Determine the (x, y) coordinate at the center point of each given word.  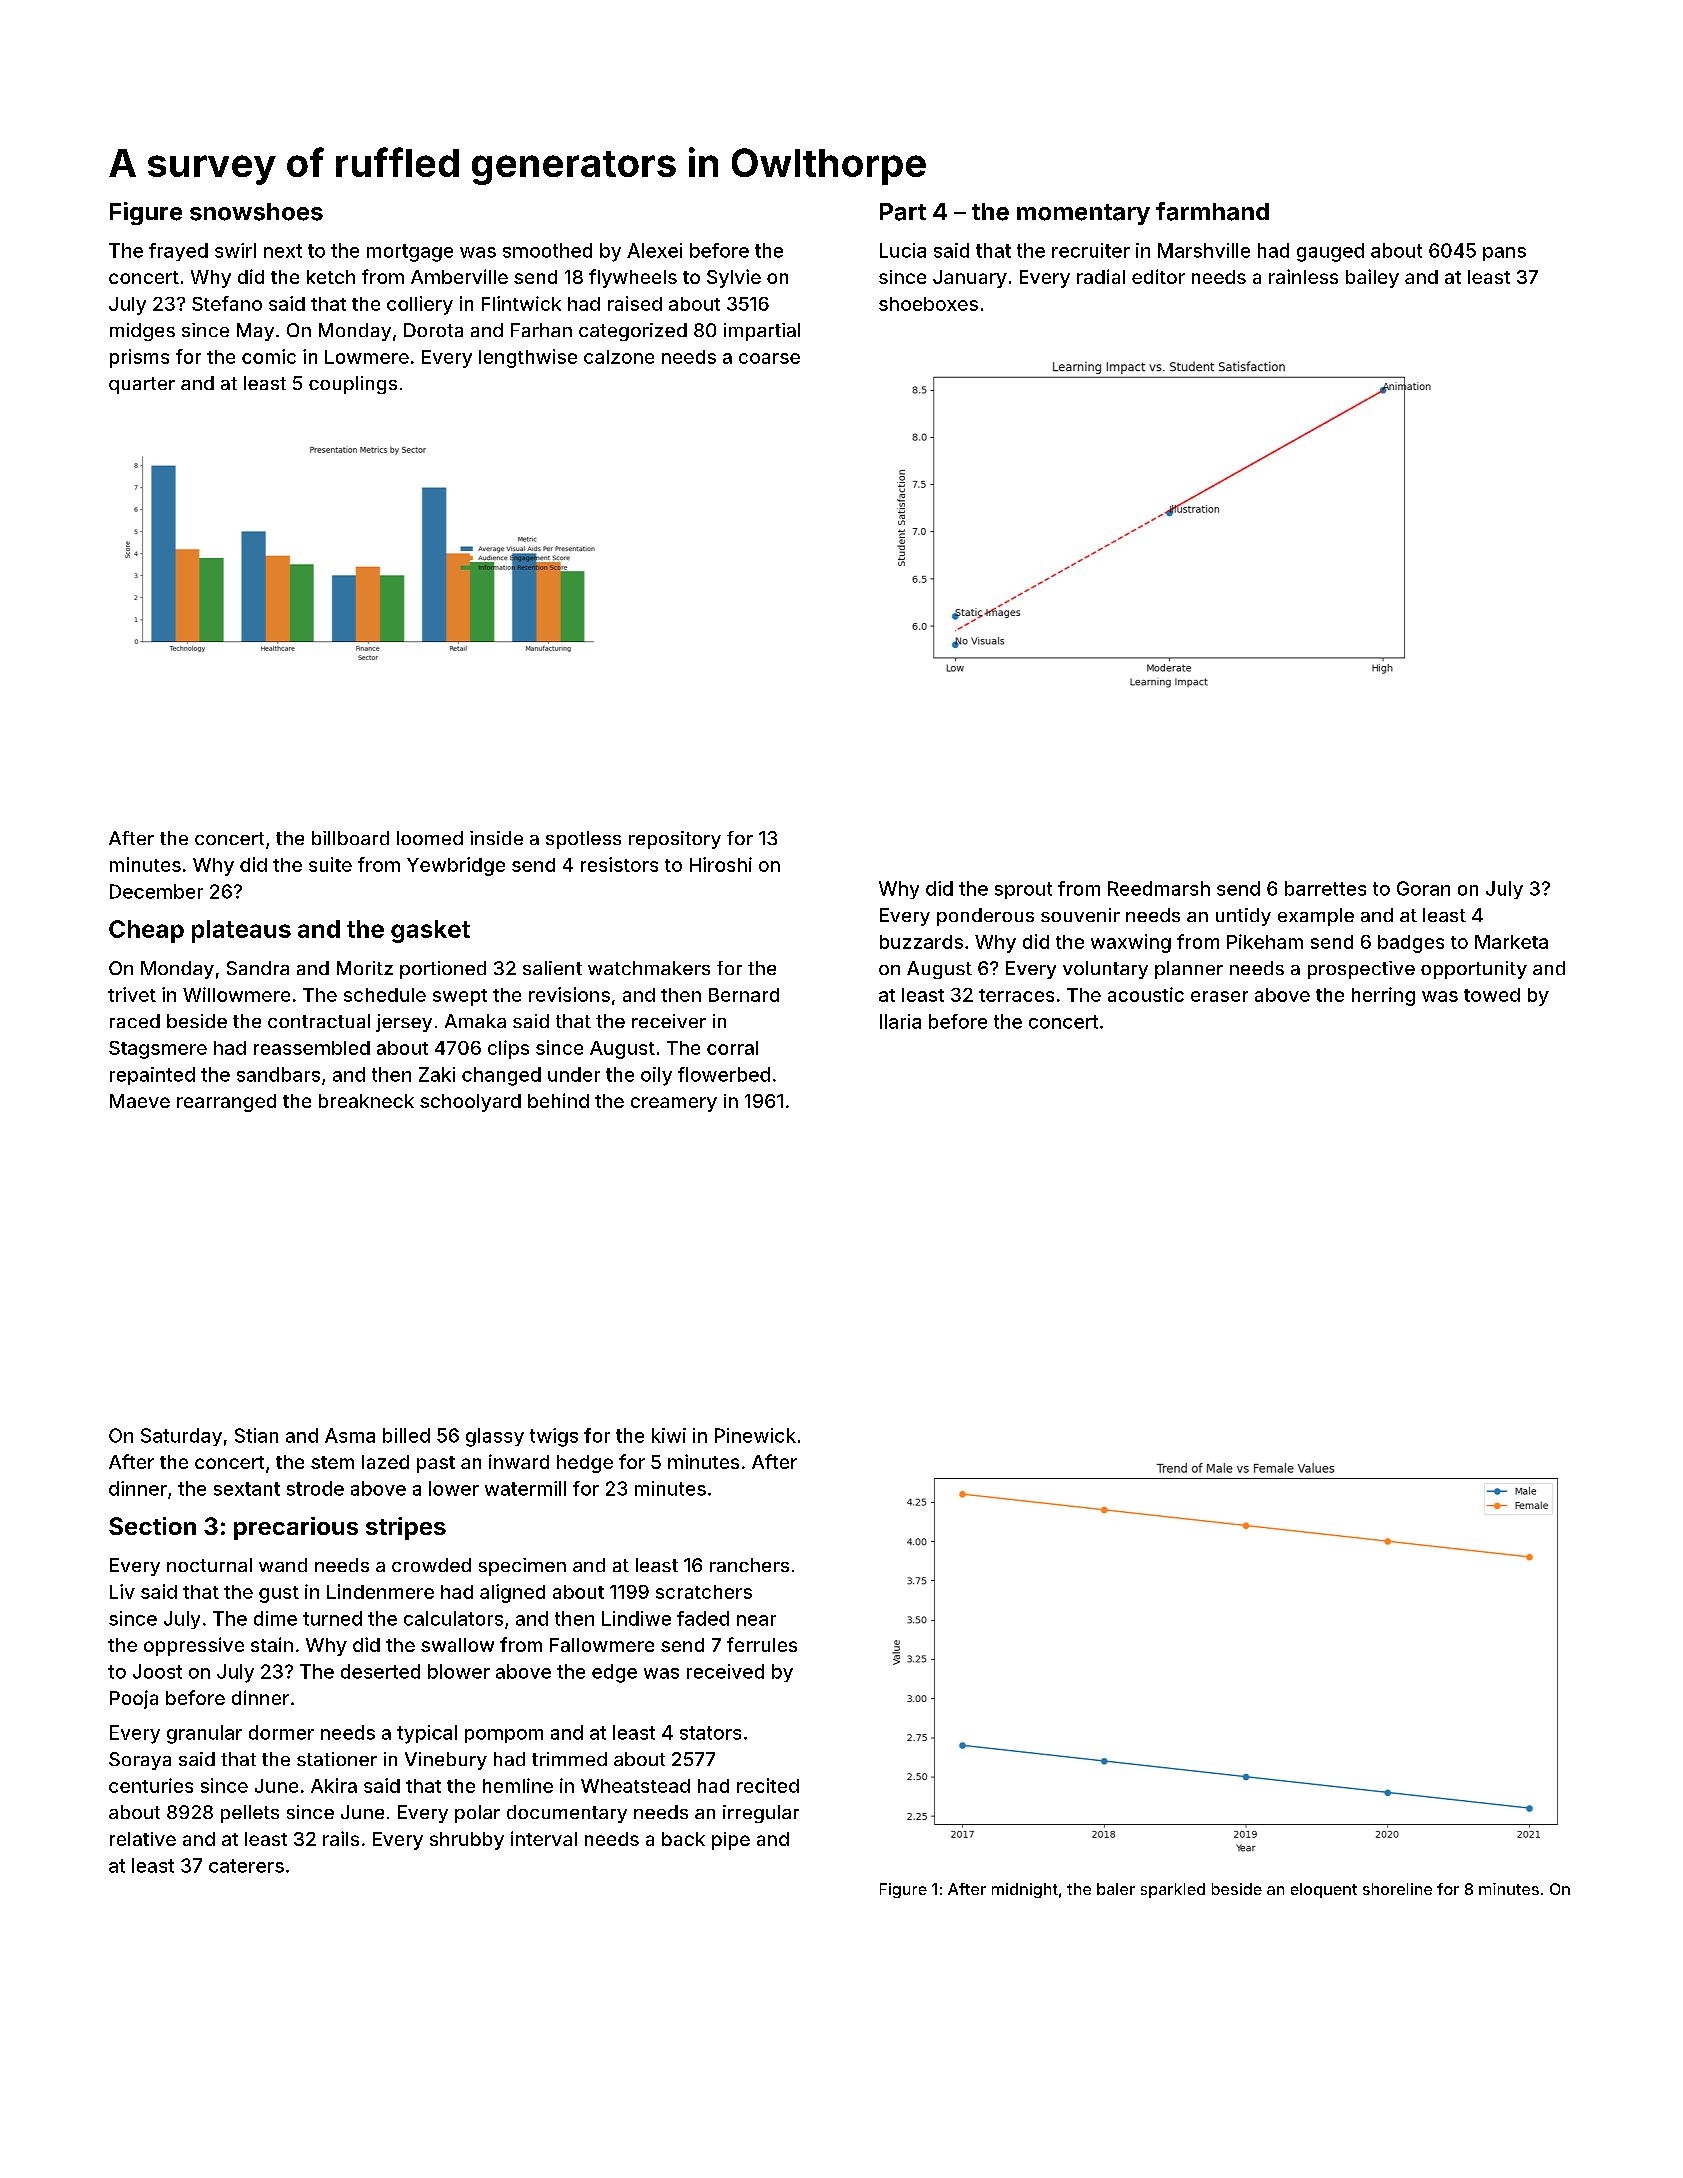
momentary (1083, 214)
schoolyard (470, 1103)
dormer (281, 1732)
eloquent (1324, 1890)
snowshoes (256, 212)
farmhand (1212, 211)
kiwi (669, 1435)
